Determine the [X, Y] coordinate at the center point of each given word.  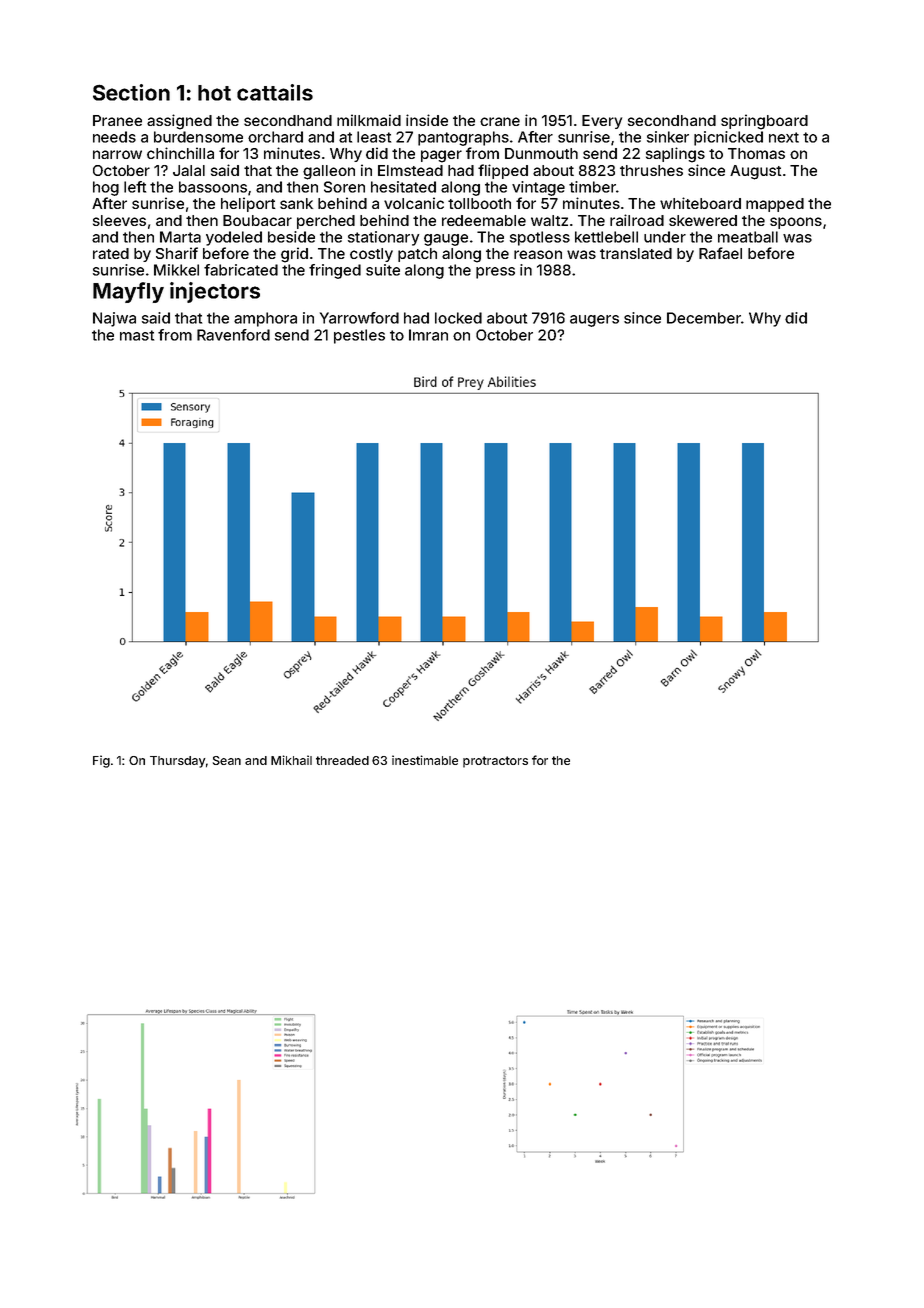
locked [458, 318]
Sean [227, 760]
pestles [359, 336]
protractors [495, 762]
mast [137, 335]
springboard [764, 122]
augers [594, 321]
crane [500, 121]
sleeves [119, 220]
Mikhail [291, 760]
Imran [428, 335]
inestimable [425, 760]
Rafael [720, 253]
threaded [342, 760]
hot [214, 93]
